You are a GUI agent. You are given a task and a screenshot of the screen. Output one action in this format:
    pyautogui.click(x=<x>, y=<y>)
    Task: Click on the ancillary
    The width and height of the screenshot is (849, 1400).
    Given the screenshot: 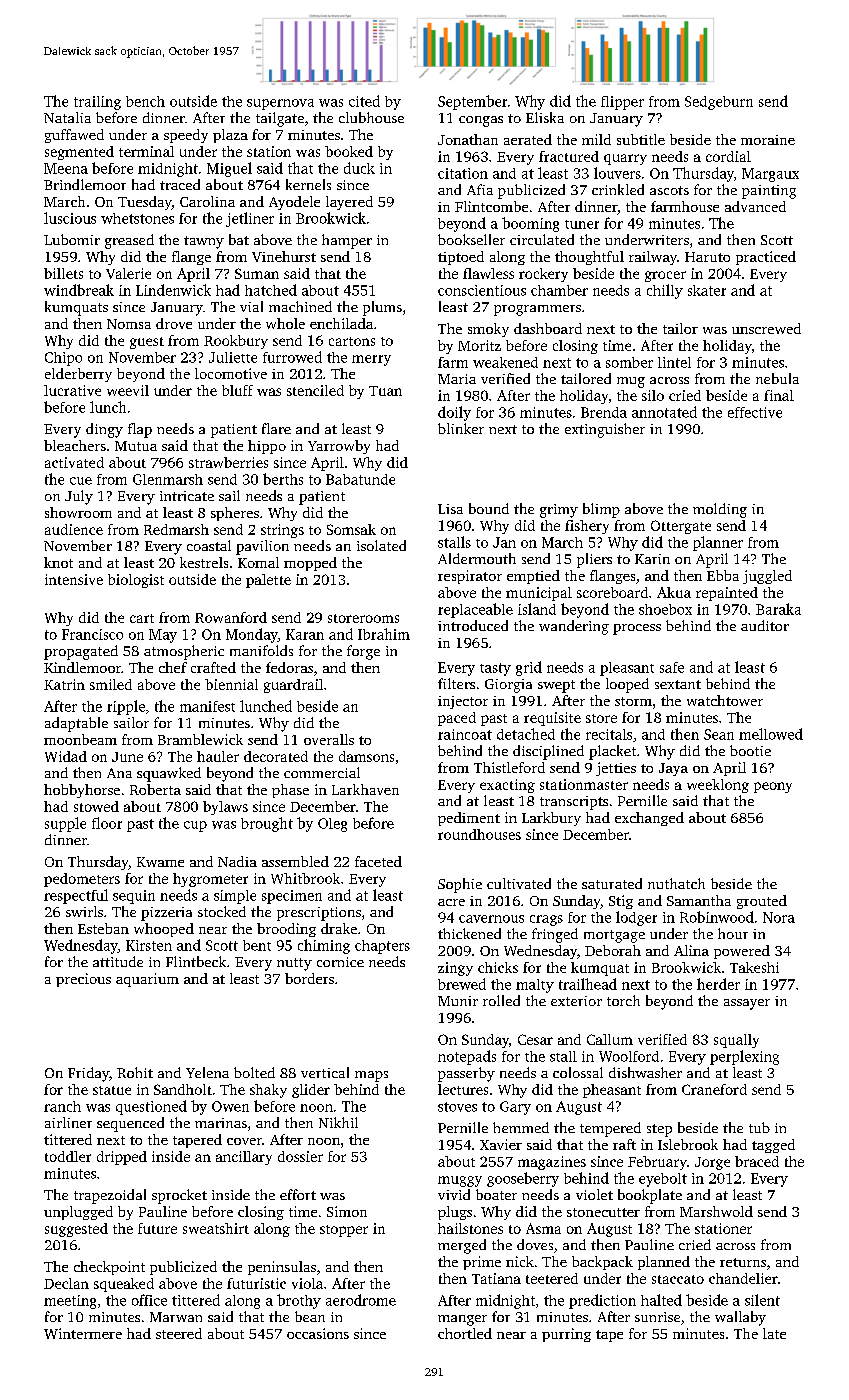 What is the action you would take?
    pyautogui.click(x=244, y=1158)
